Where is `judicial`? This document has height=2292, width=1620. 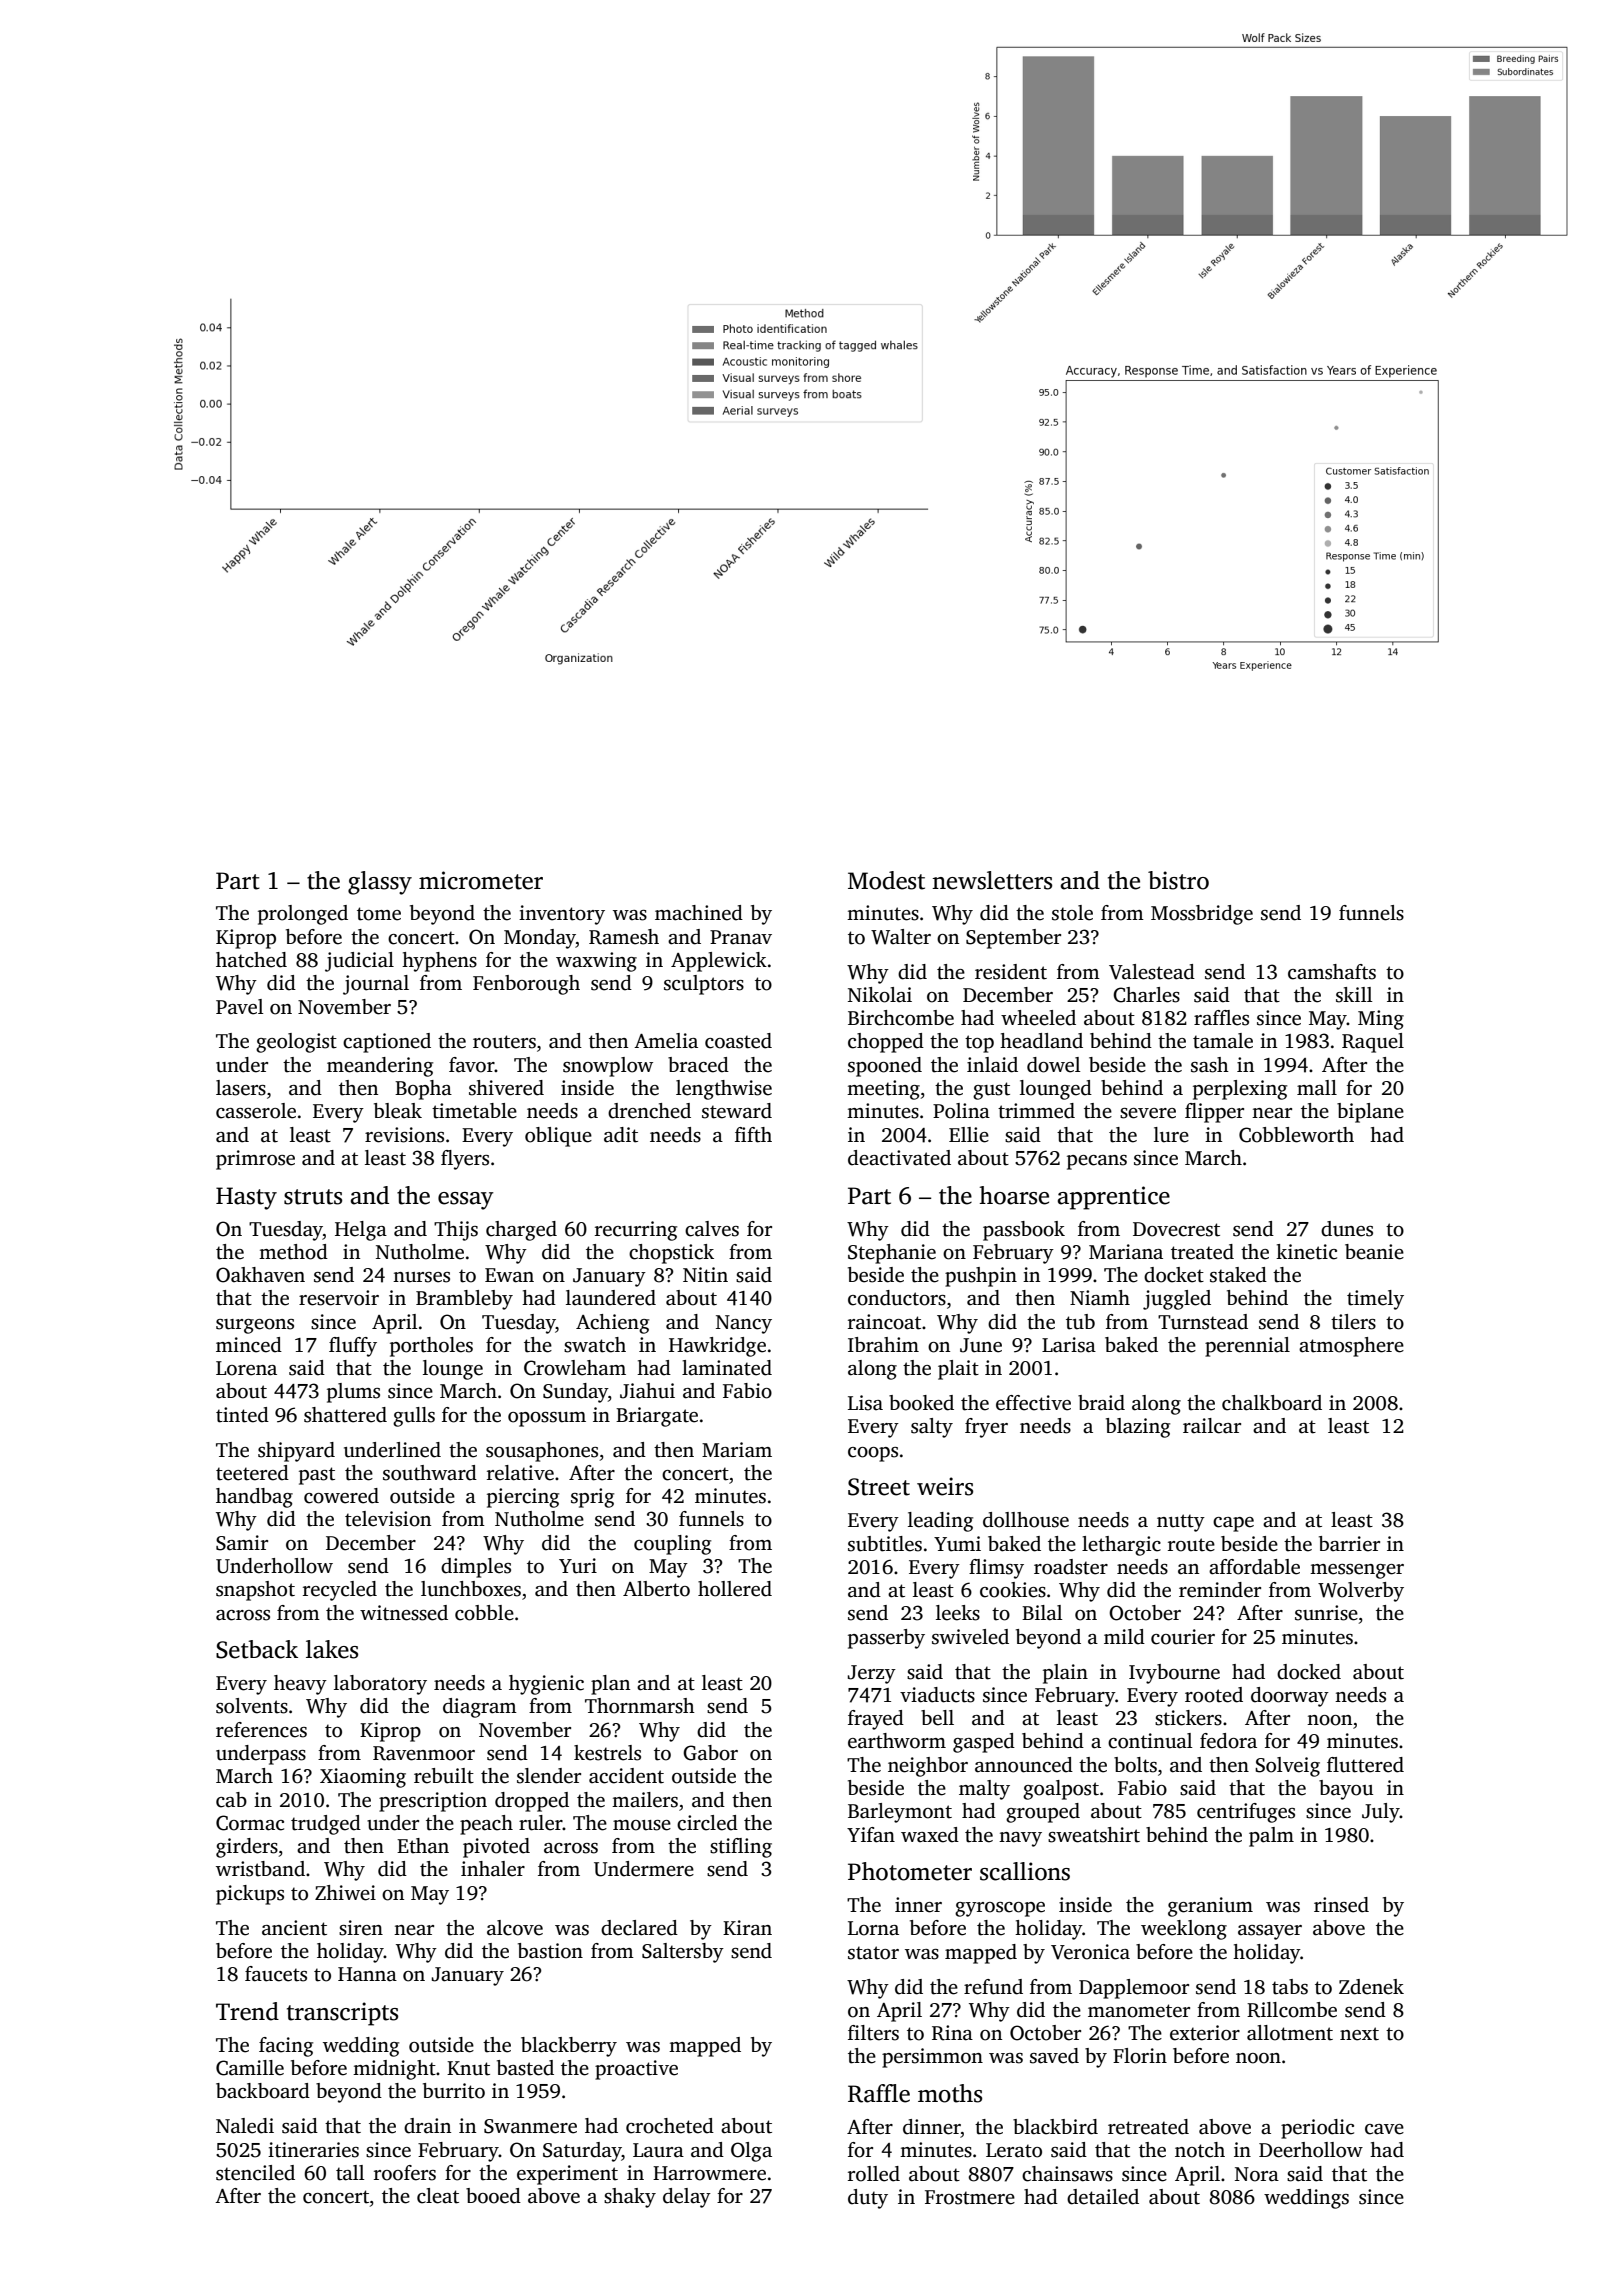
judicial is located at coordinates (359, 962).
